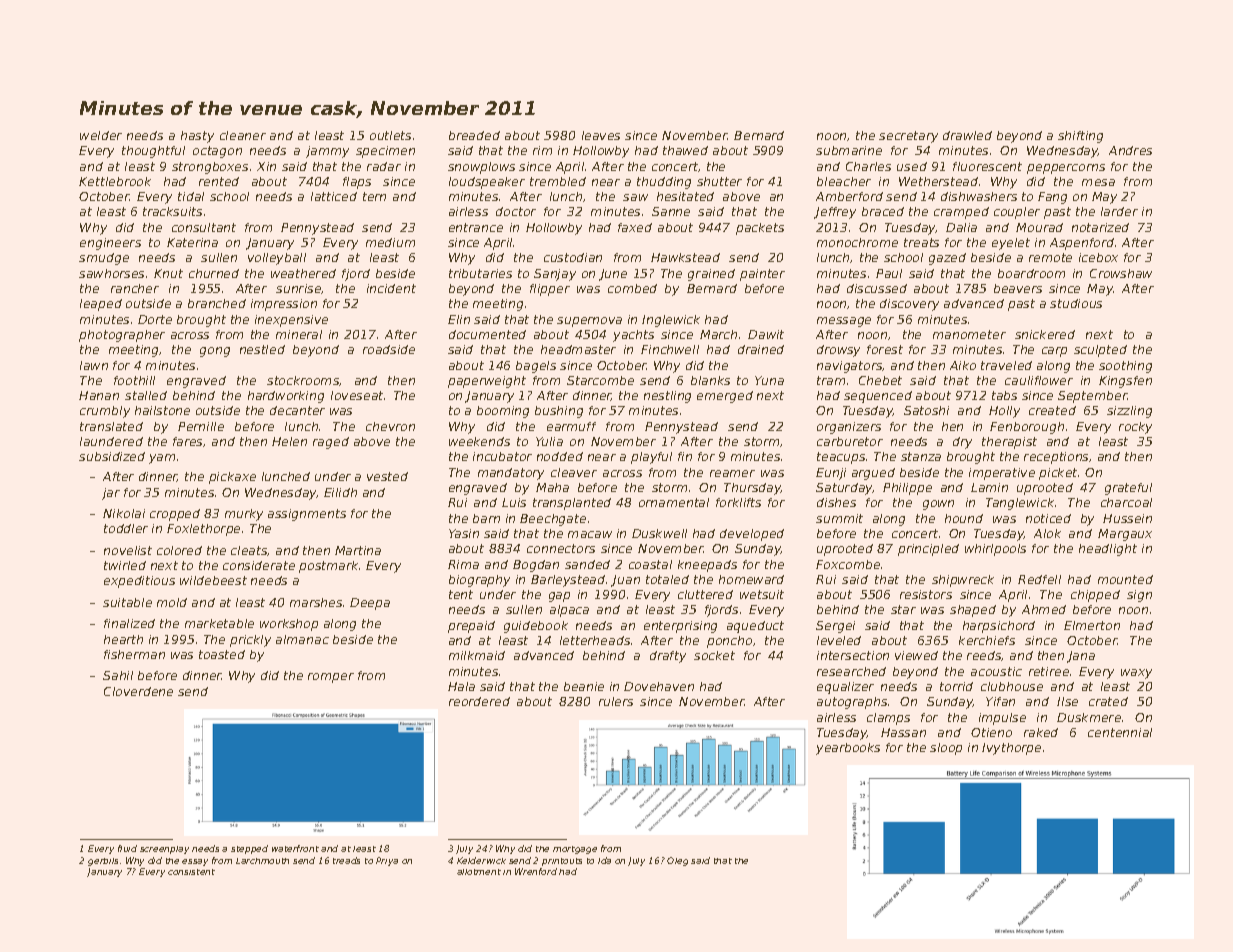 Image resolution: width=1233 pixels, height=952 pixels. I want to click on essay, so click(195, 862).
